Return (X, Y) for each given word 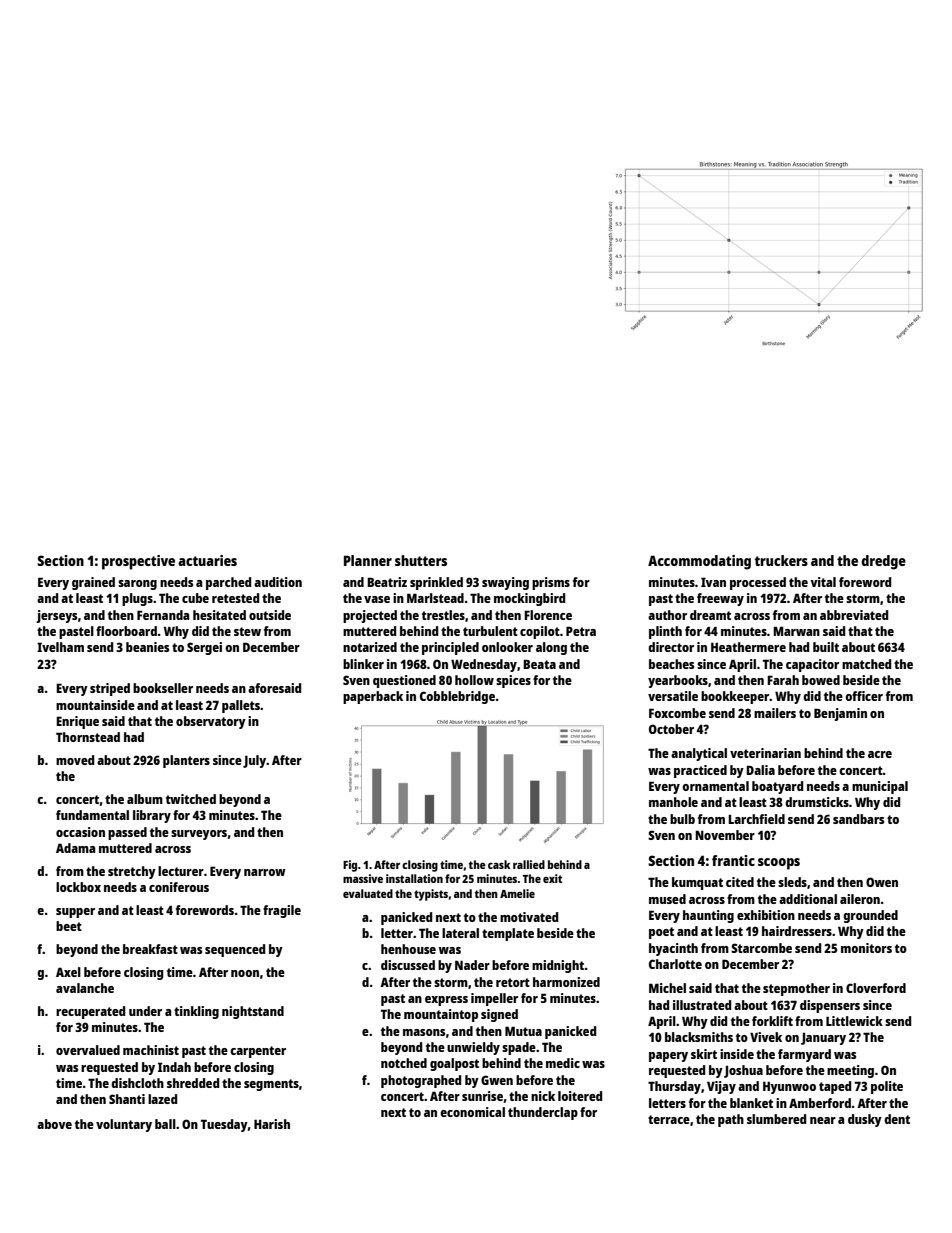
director (671, 647)
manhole (673, 802)
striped (110, 689)
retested (235, 598)
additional (808, 899)
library (152, 816)
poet (661, 933)
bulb (682, 819)
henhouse (408, 949)
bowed (821, 680)
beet (69, 926)
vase (377, 599)
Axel (68, 972)
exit (552, 878)
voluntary (124, 1125)
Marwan (796, 631)
